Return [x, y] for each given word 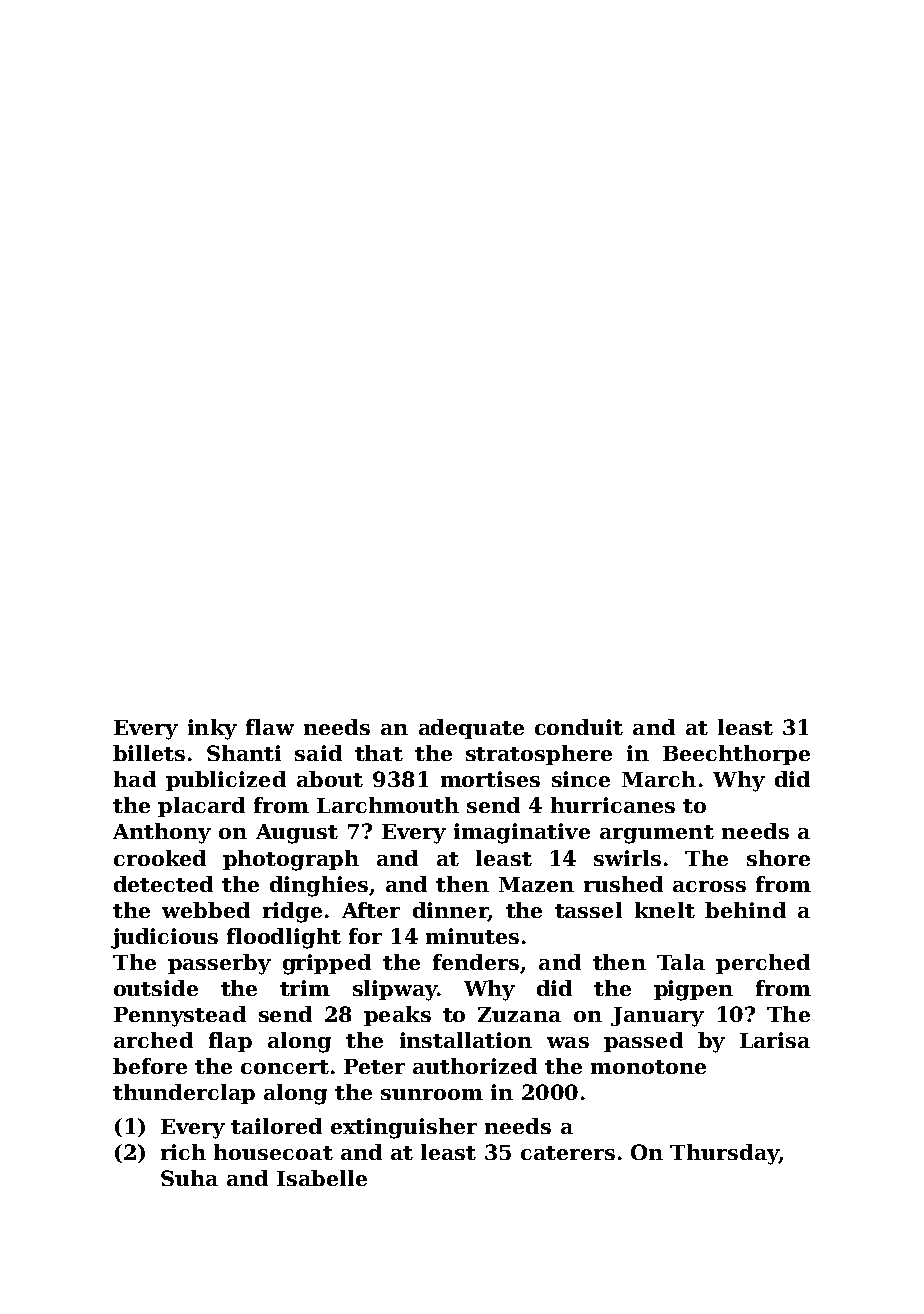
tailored [276, 1126]
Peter [374, 1066]
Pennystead [180, 1016]
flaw [270, 727]
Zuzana [519, 1014]
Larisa [775, 1040]
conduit [579, 727]
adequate [471, 729]
